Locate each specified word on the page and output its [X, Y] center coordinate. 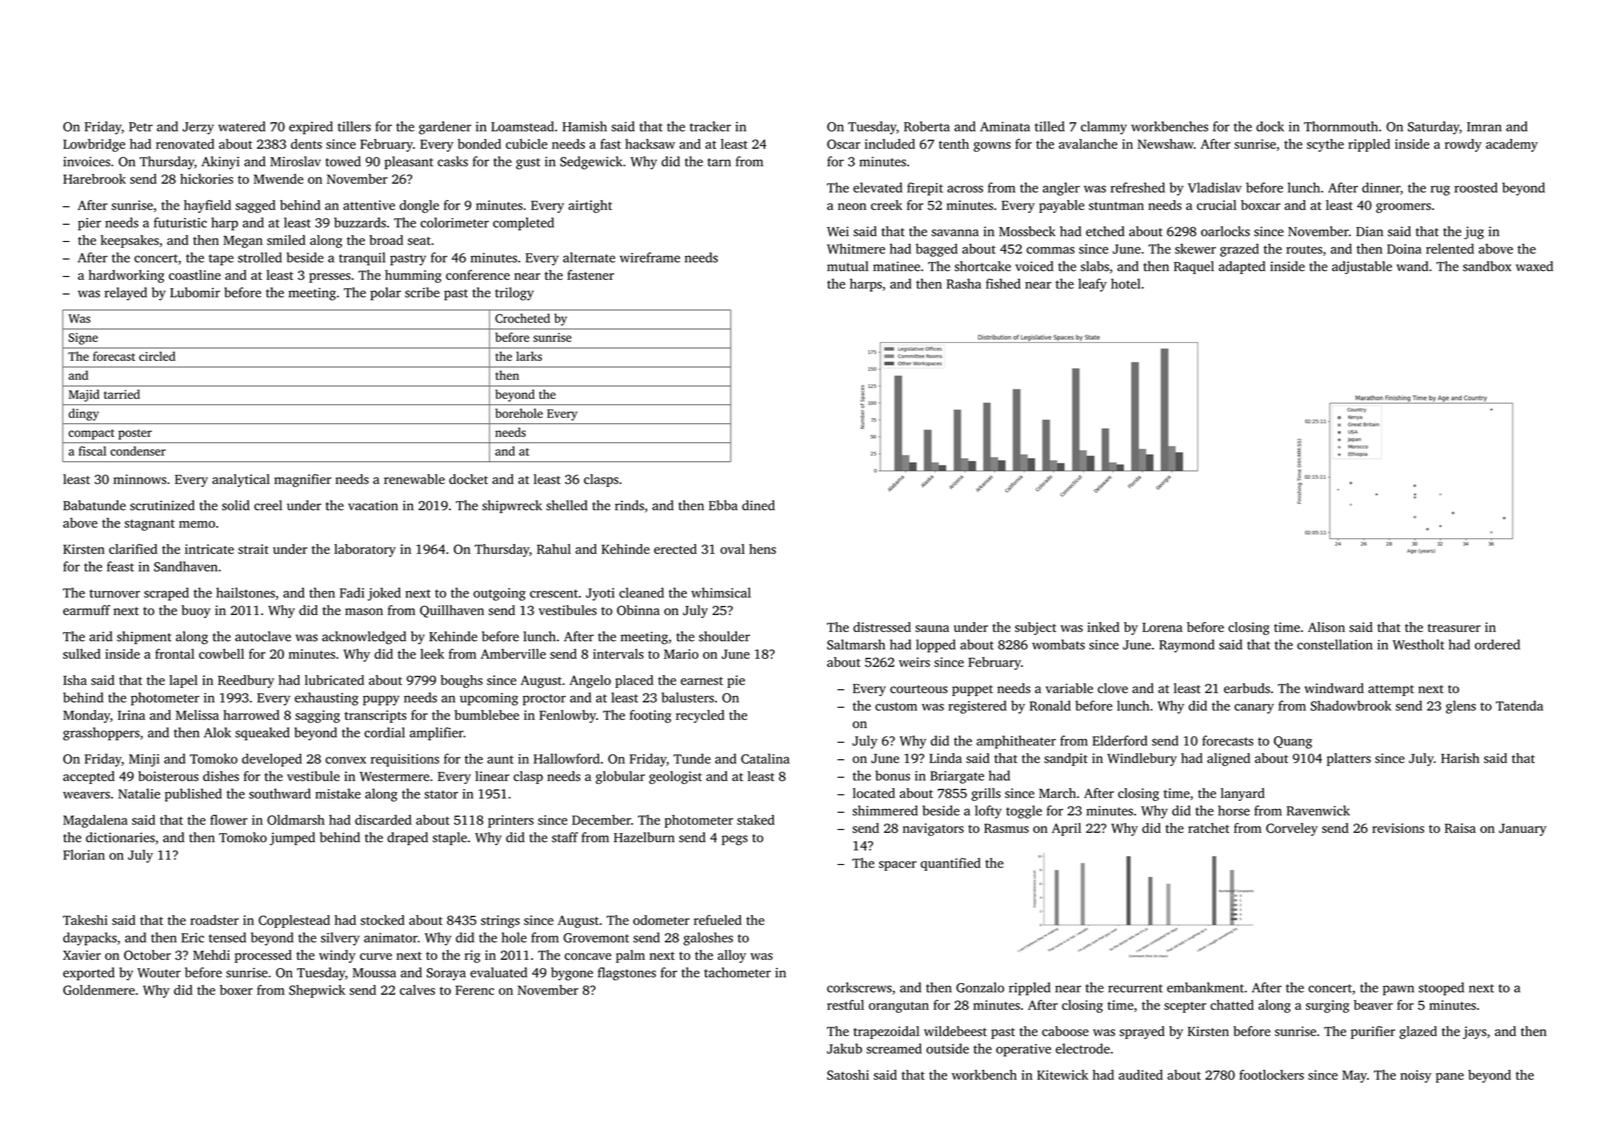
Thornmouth [1341, 126]
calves [417, 990]
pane [1450, 1078]
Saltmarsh [856, 644]
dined [758, 505]
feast [120, 566]
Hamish [584, 126]
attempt [1391, 690]
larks [529, 356]
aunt [500, 759]
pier [89, 224]
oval [732, 549]
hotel [1125, 283]
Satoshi [848, 1075]
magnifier [302, 480]
